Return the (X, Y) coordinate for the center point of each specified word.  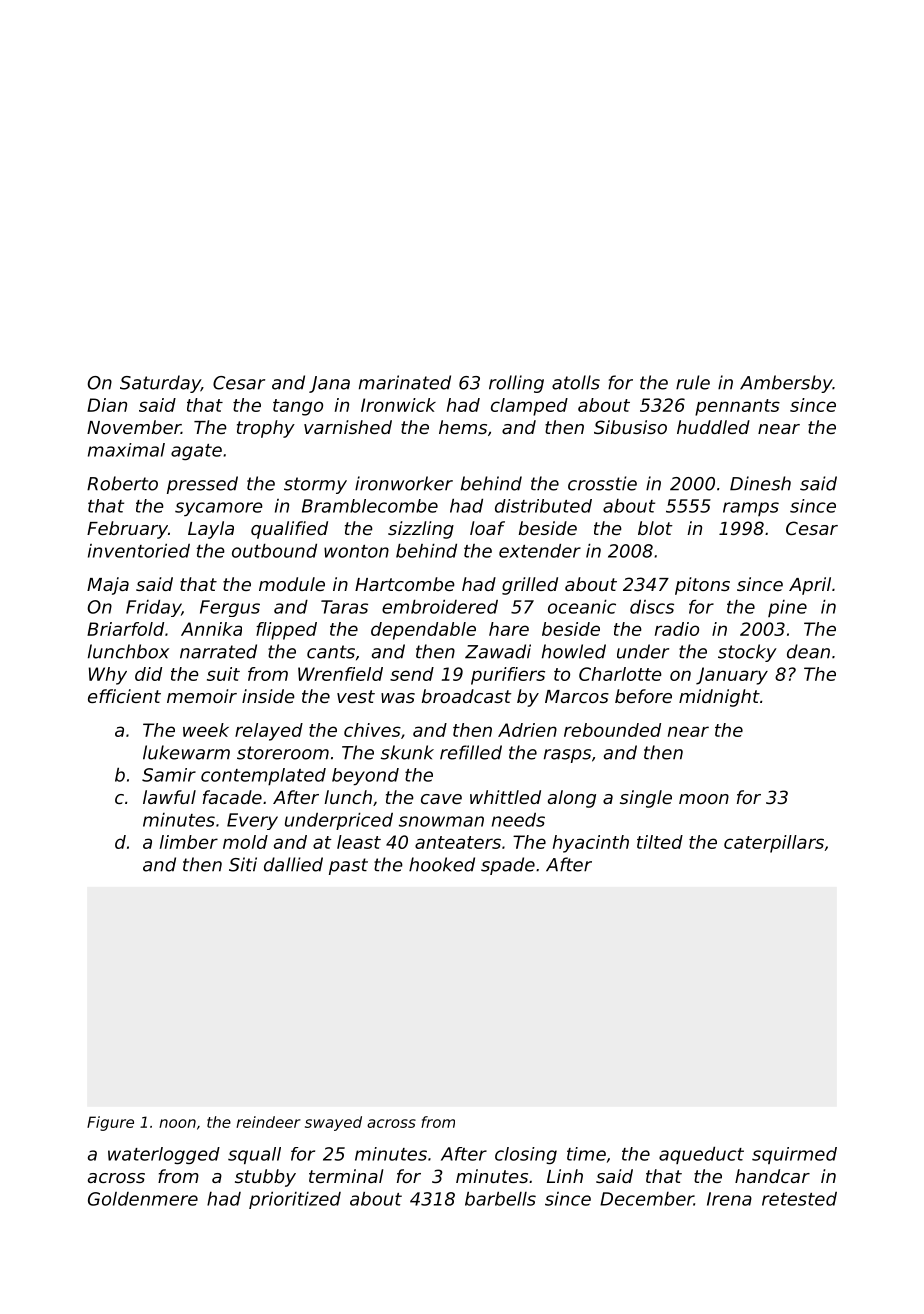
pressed (202, 485)
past (348, 866)
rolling (516, 384)
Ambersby (786, 384)
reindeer (268, 1122)
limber (189, 842)
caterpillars (774, 844)
